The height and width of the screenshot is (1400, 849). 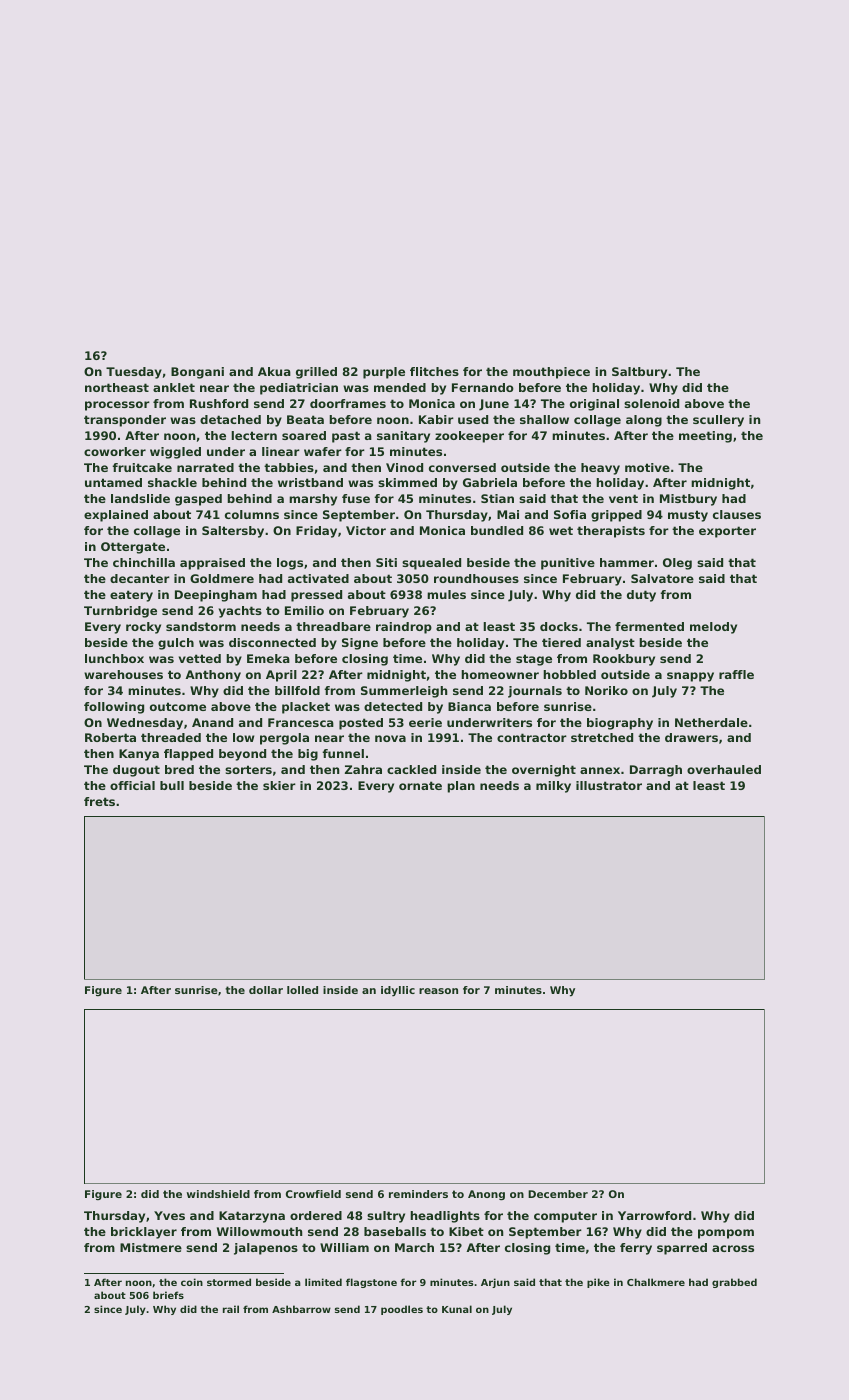 What do you see at coordinates (654, 1215) in the screenshot?
I see `Yarrowford` at bounding box center [654, 1215].
